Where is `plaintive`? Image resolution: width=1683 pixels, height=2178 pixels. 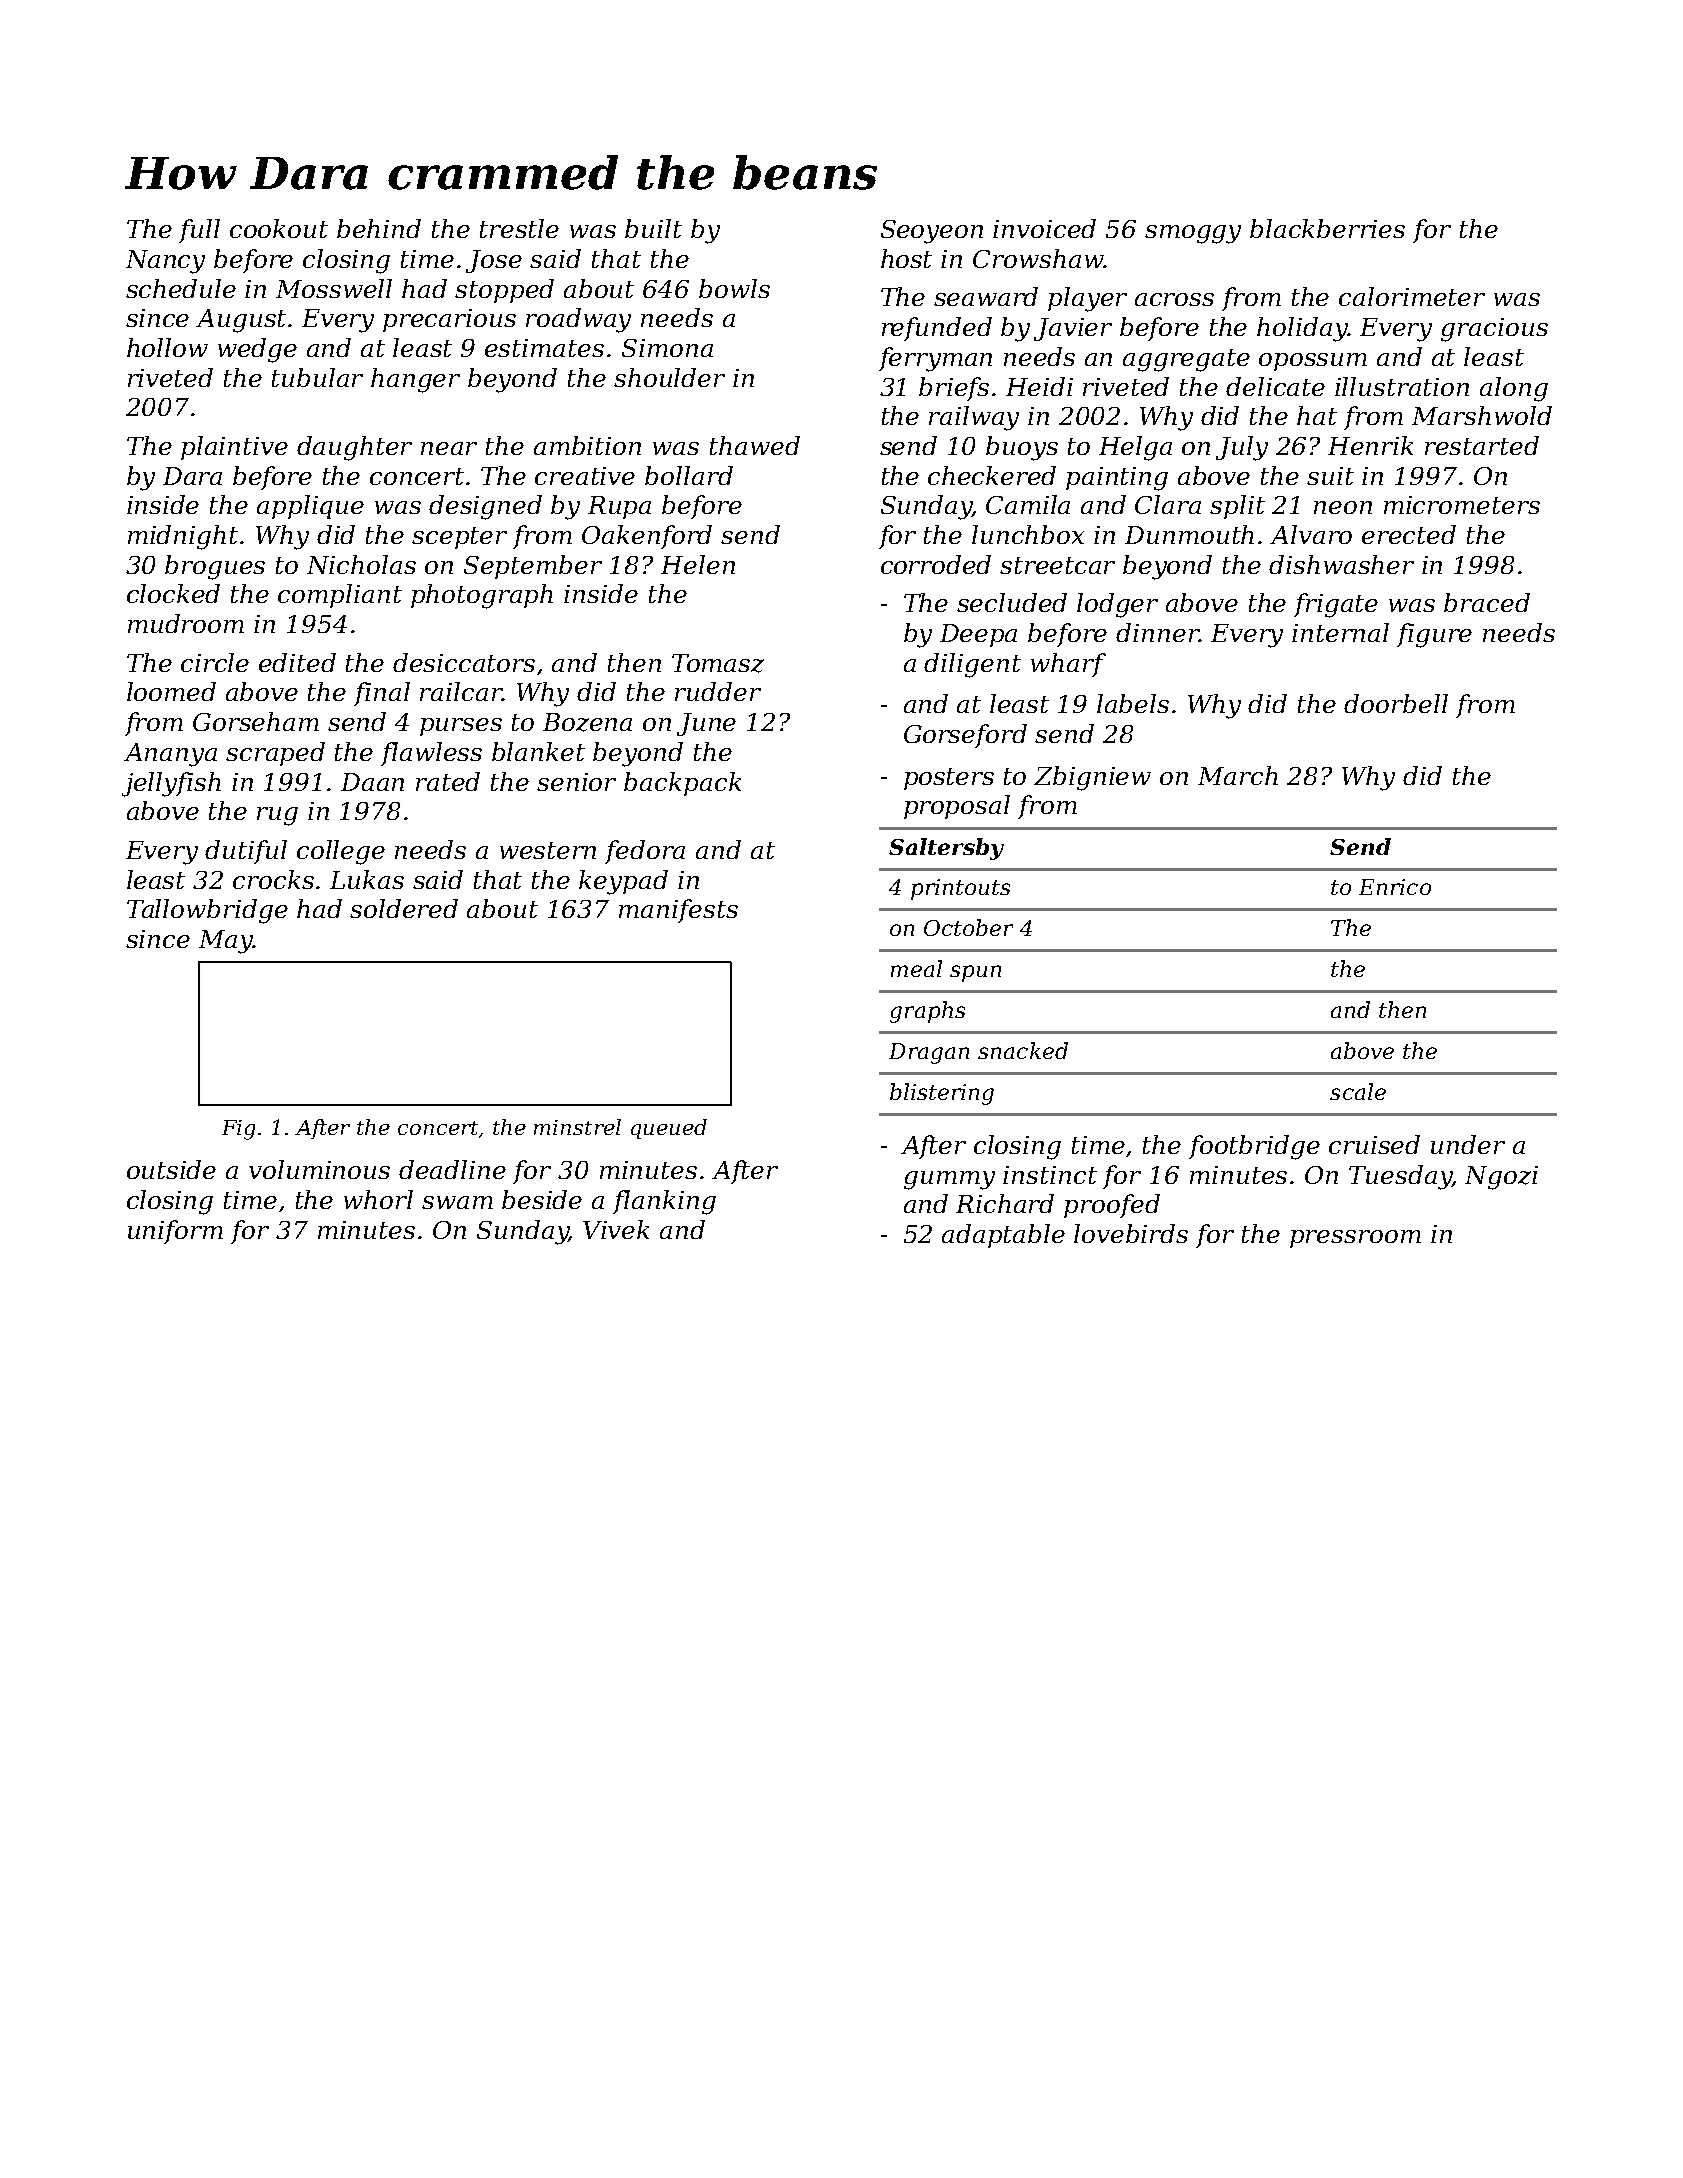
plaintive is located at coordinates (234, 448).
